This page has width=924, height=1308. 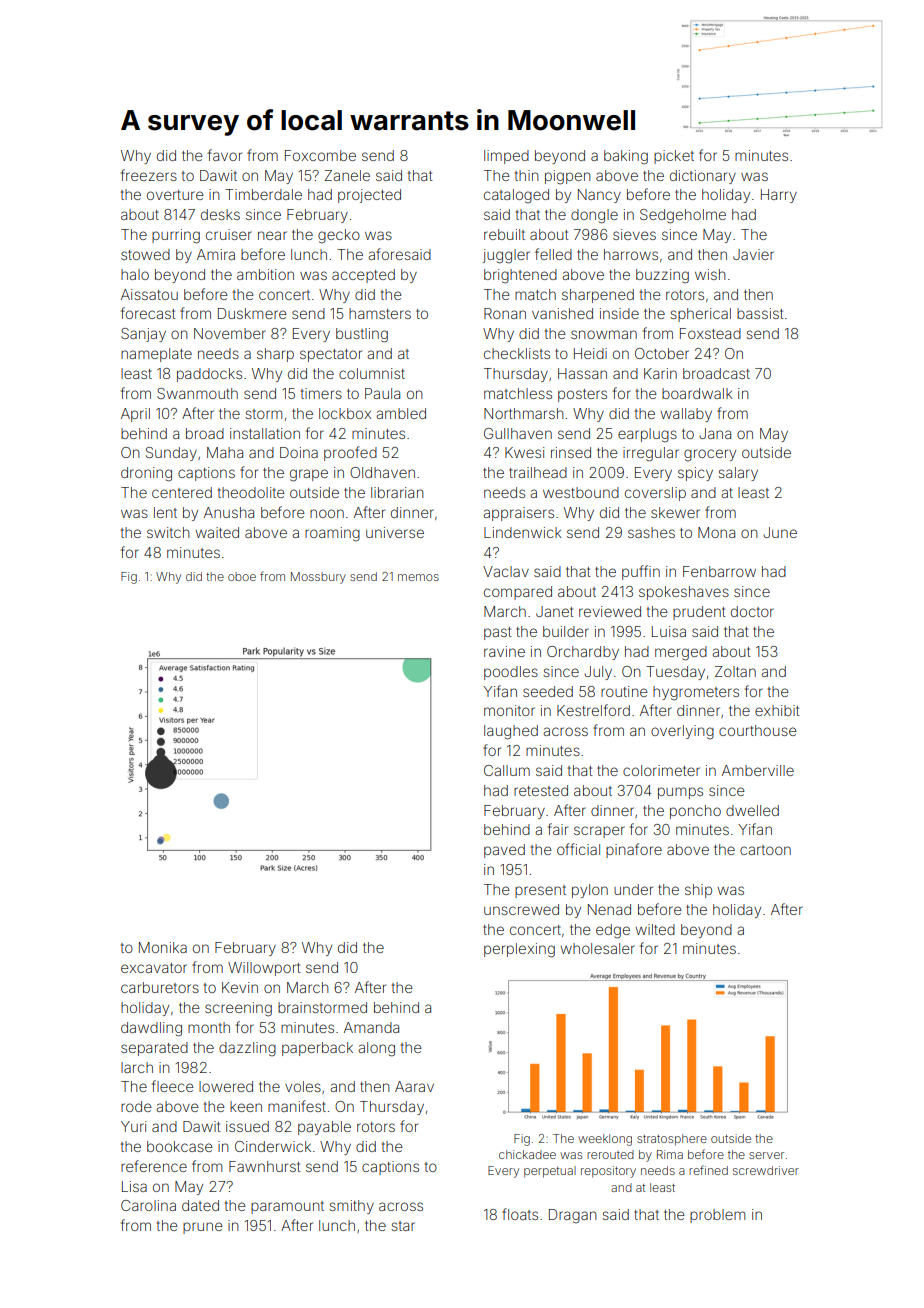 What do you see at coordinates (573, 1216) in the page?
I see `Dragan` at bounding box center [573, 1216].
